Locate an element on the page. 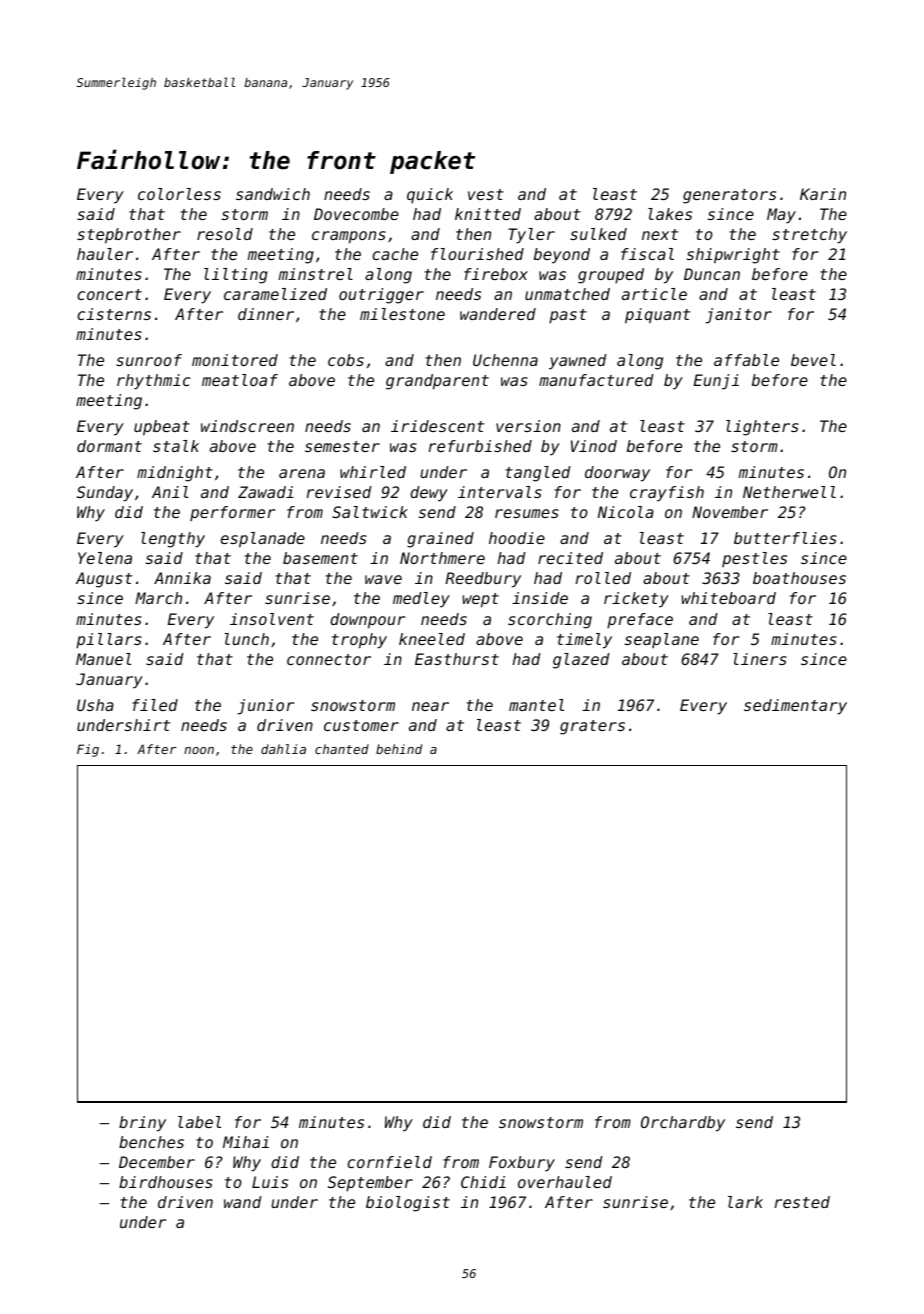  Dovecombe is located at coordinates (356, 214).
